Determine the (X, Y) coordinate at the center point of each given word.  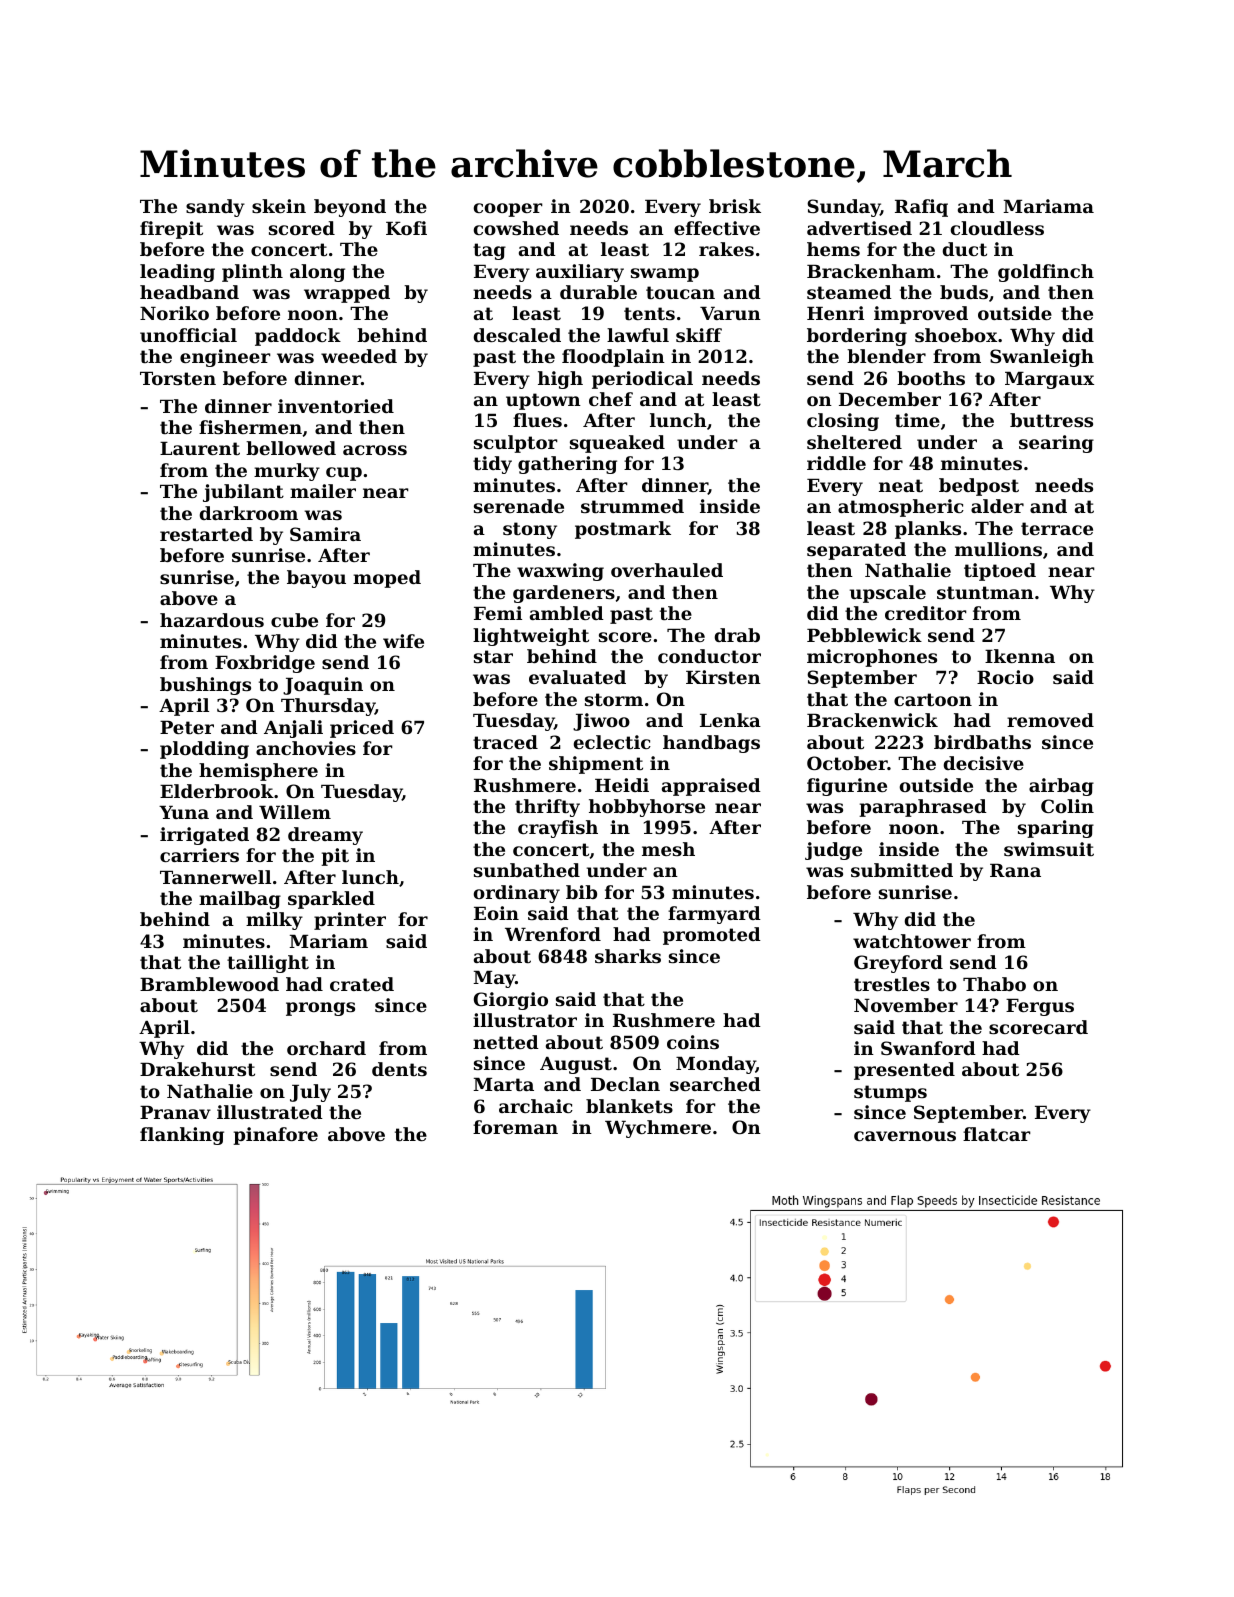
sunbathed (527, 870)
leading (177, 273)
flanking (182, 1136)
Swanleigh (1042, 358)
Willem (295, 812)
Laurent (200, 448)
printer (350, 921)
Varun (730, 313)
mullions (998, 549)
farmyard (714, 915)
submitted (902, 870)
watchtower (912, 941)
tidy (492, 465)
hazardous (212, 620)
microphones (872, 658)
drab (737, 635)
